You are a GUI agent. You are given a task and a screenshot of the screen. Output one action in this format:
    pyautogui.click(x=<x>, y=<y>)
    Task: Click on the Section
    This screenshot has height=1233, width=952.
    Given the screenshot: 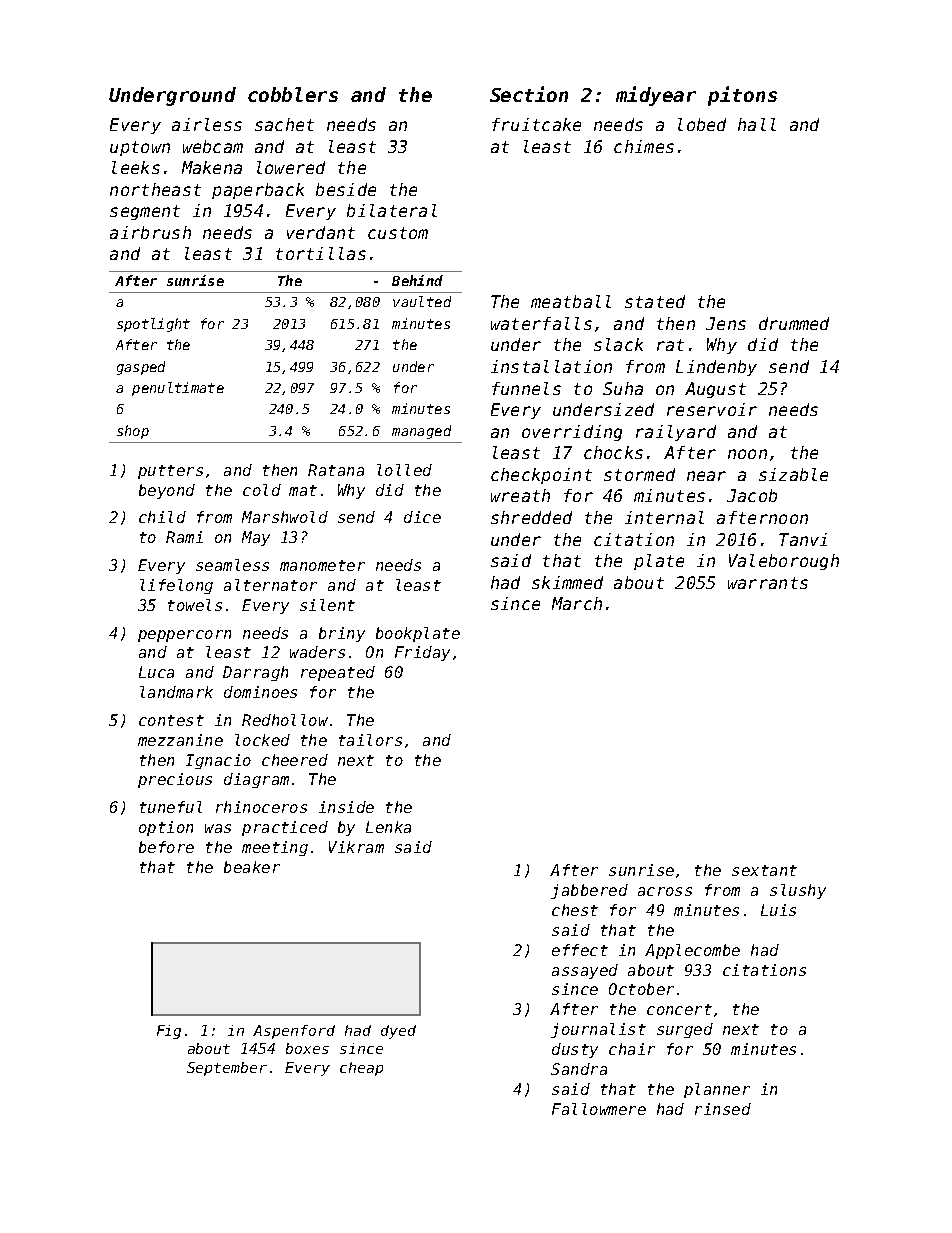 What is the action you would take?
    pyautogui.click(x=529, y=94)
